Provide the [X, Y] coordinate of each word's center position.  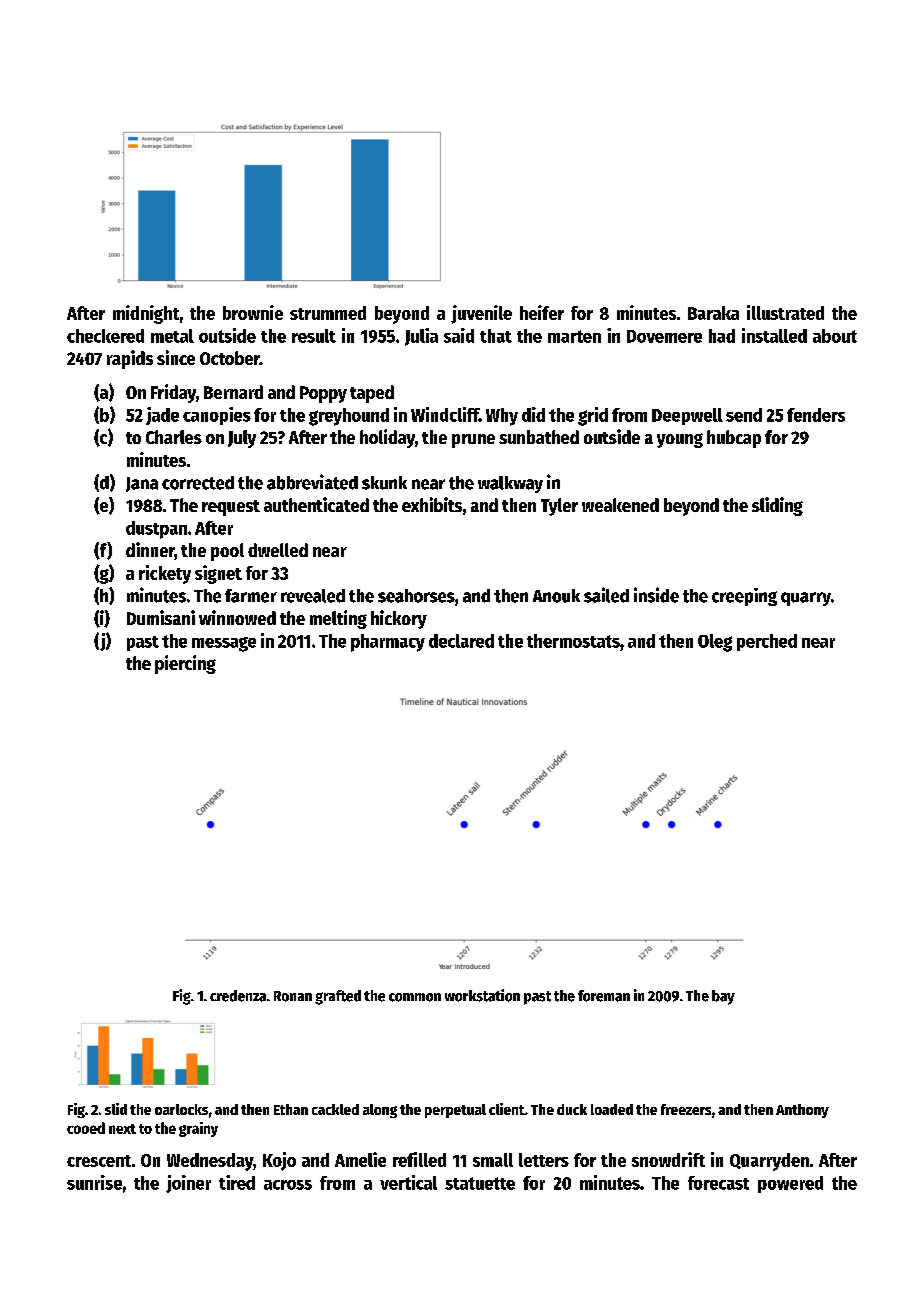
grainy [198, 1129]
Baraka [713, 313]
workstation [482, 995]
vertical [408, 1182]
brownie [253, 312]
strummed [328, 313]
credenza [238, 996]
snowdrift [668, 1159]
